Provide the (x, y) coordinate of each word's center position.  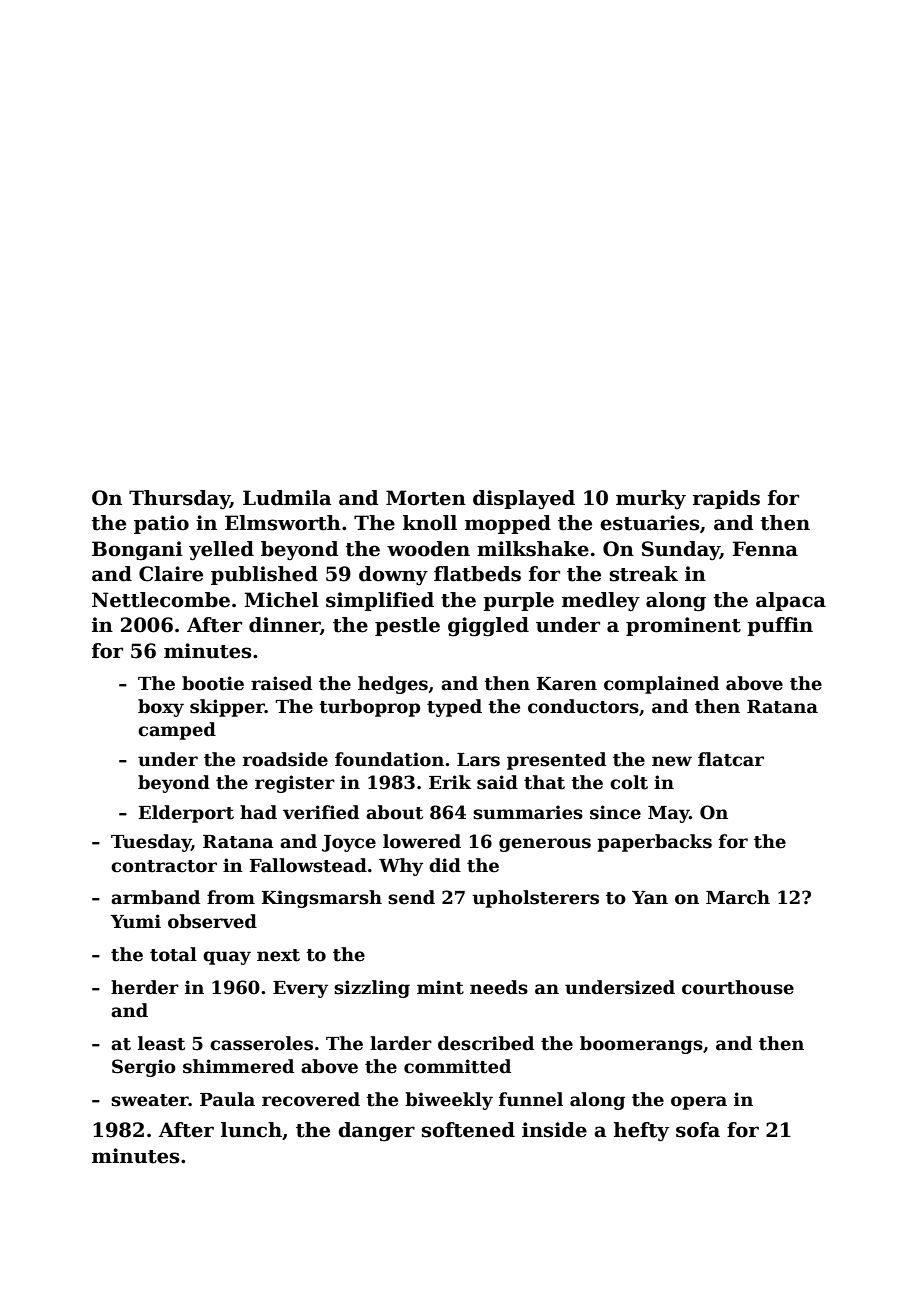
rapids (726, 499)
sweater (150, 1100)
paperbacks (654, 843)
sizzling (372, 989)
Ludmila (287, 498)
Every (300, 989)
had (258, 812)
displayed (524, 500)
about (394, 812)
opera (699, 1103)
